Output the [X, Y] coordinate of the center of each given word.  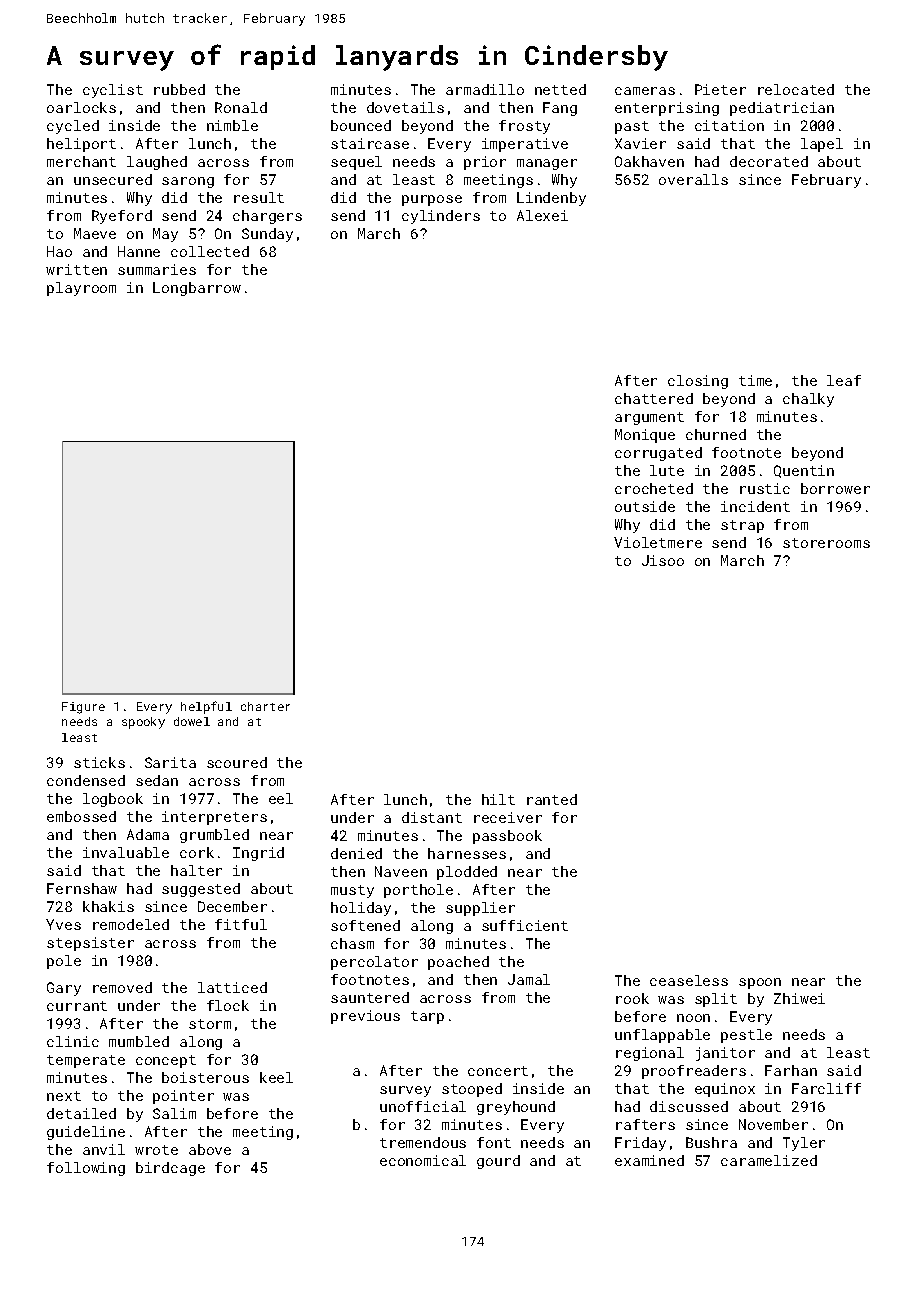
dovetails [405, 107]
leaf [844, 380]
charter [265, 706]
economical [423, 1160]
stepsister [90, 944]
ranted [552, 799]
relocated [796, 89]
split [716, 1000]
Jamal [529, 979]
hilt [498, 799]
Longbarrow [197, 289]
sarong [188, 182]
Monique [645, 436]
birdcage [170, 1169]
